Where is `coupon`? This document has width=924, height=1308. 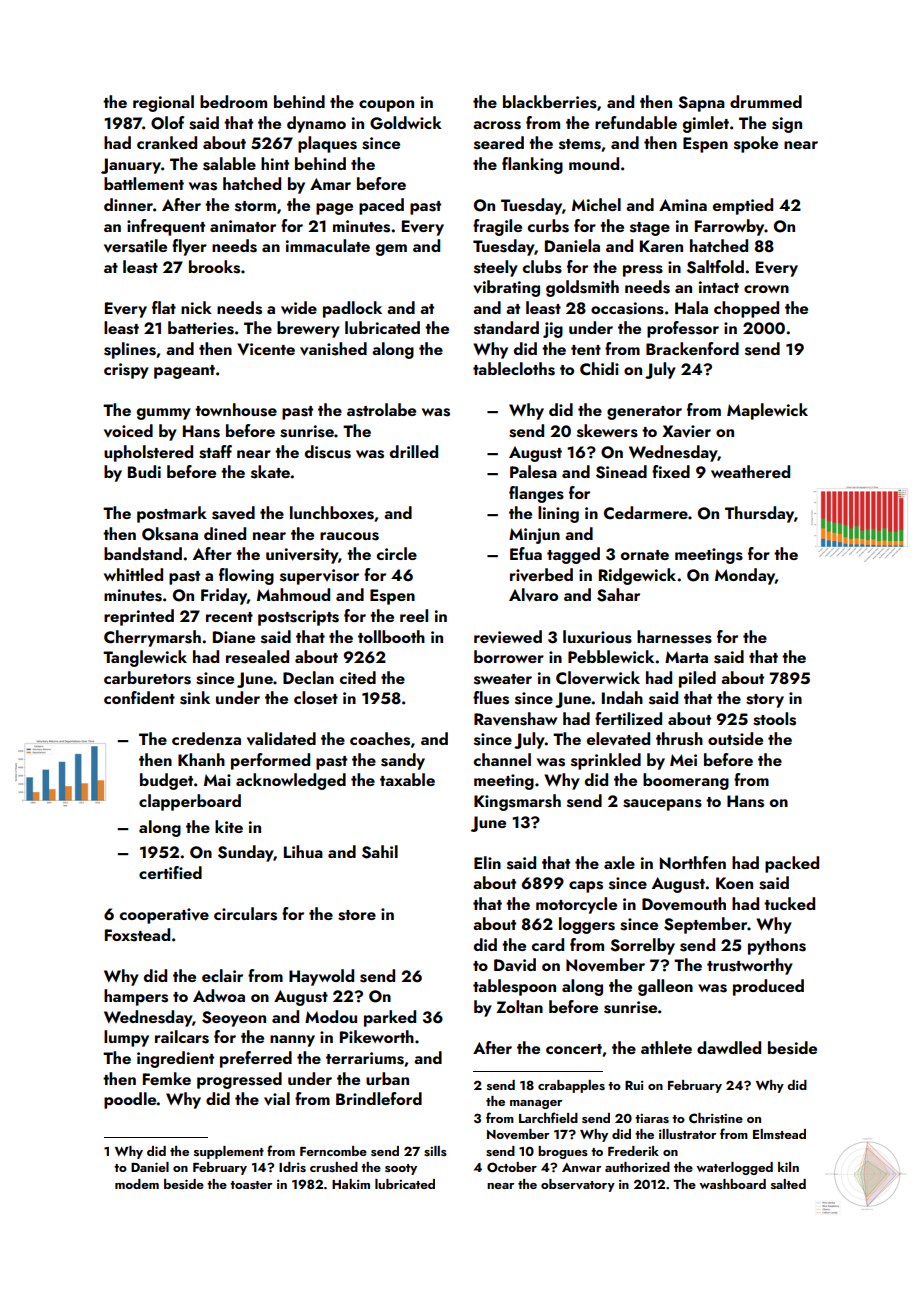 coupon is located at coordinates (386, 106).
